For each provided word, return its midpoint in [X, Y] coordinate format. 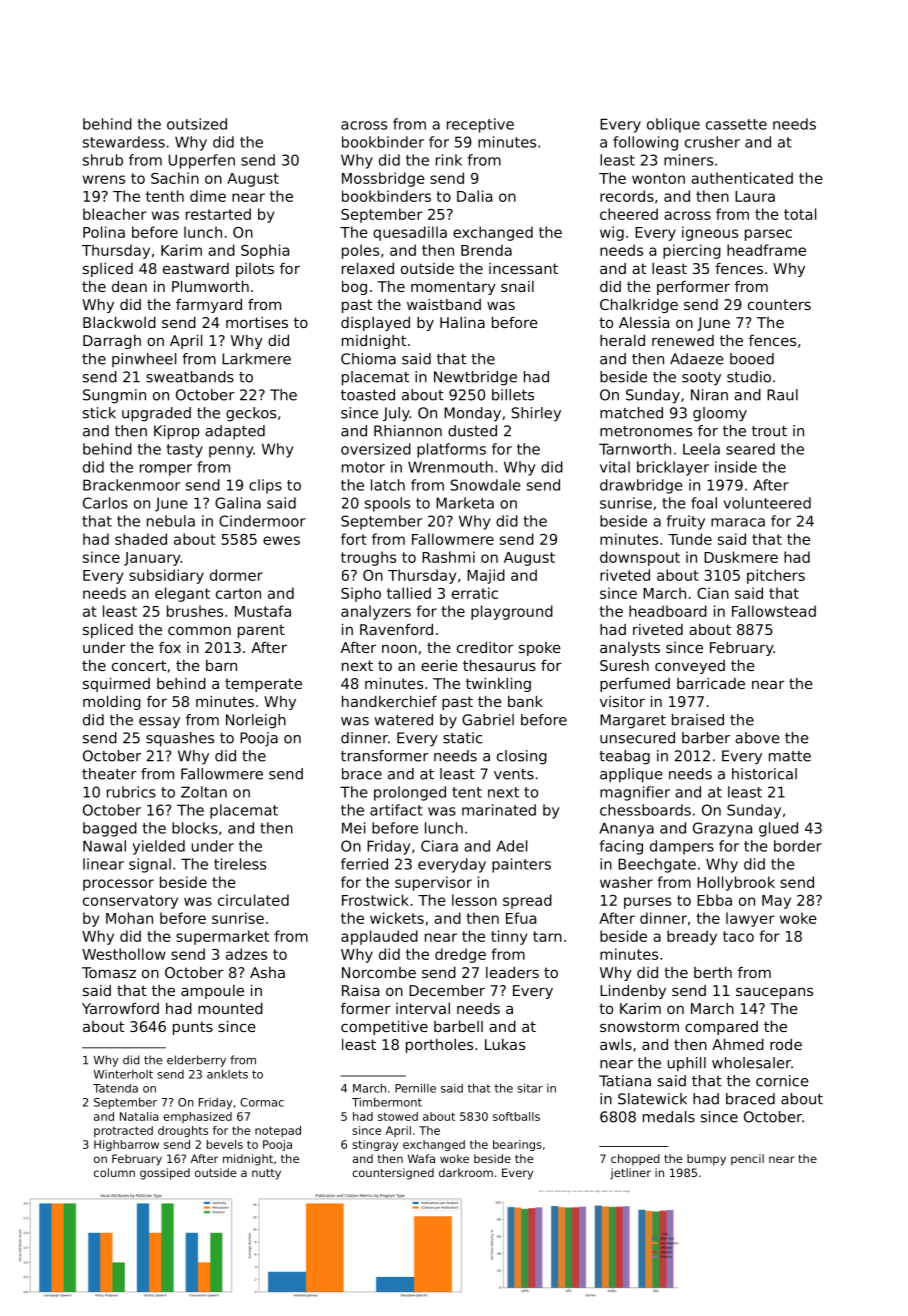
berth [713, 972]
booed [752, 359]
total [800, 214]
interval [423, 1008]
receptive [480, 125]
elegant [182, 594]
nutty [266, 1174]
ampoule [212, 992]
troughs [368, 558]
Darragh [112, 342]
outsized [197, 124]
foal [704, 503]
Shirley [536, 414]
